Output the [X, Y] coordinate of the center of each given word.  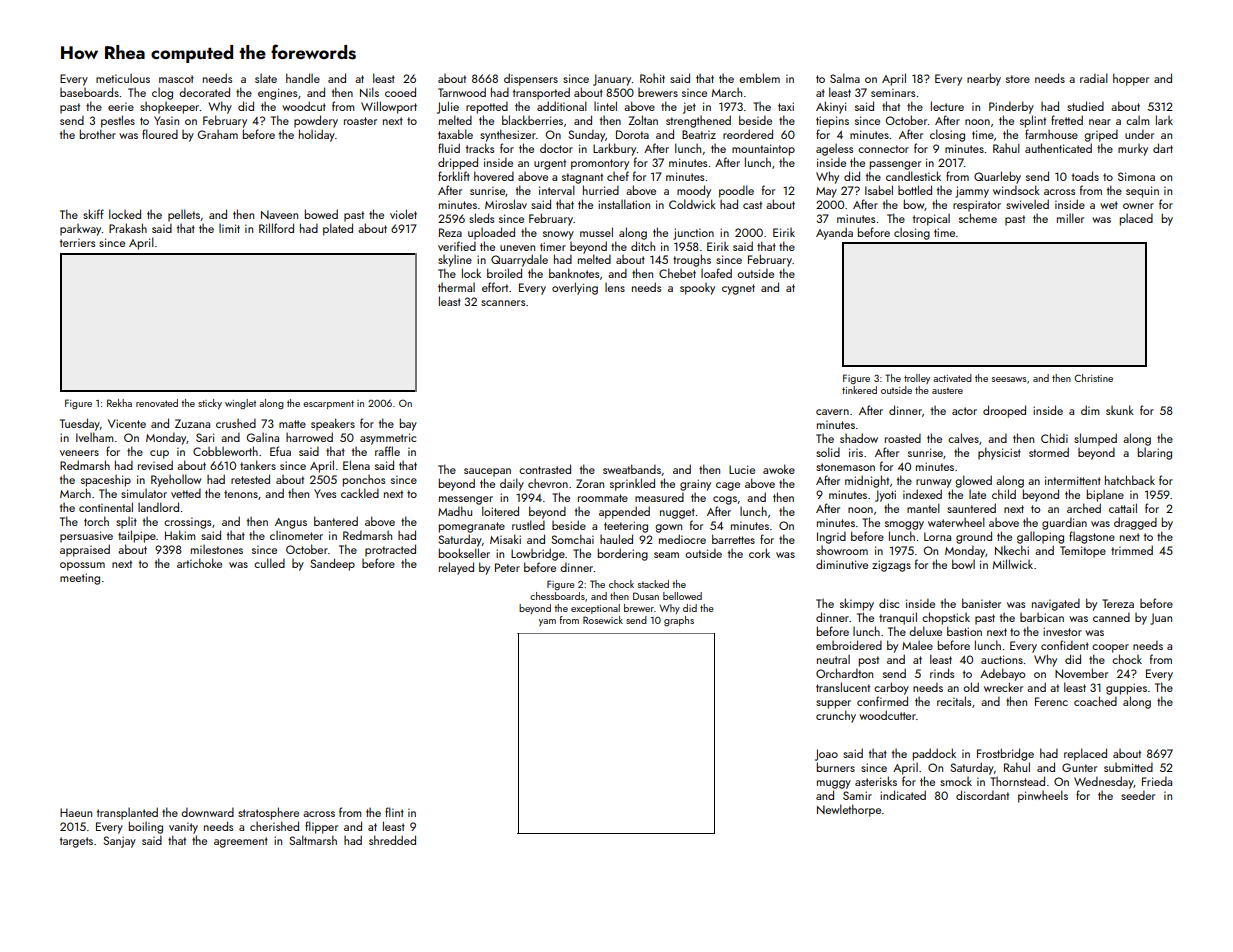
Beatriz [699, 134]
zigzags [891, 566]
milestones [217, 549]
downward [207, 812]
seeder [1138, 795]
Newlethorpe [849, 810]
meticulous [123, 78]
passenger [895, 165]
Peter [507, 567]
